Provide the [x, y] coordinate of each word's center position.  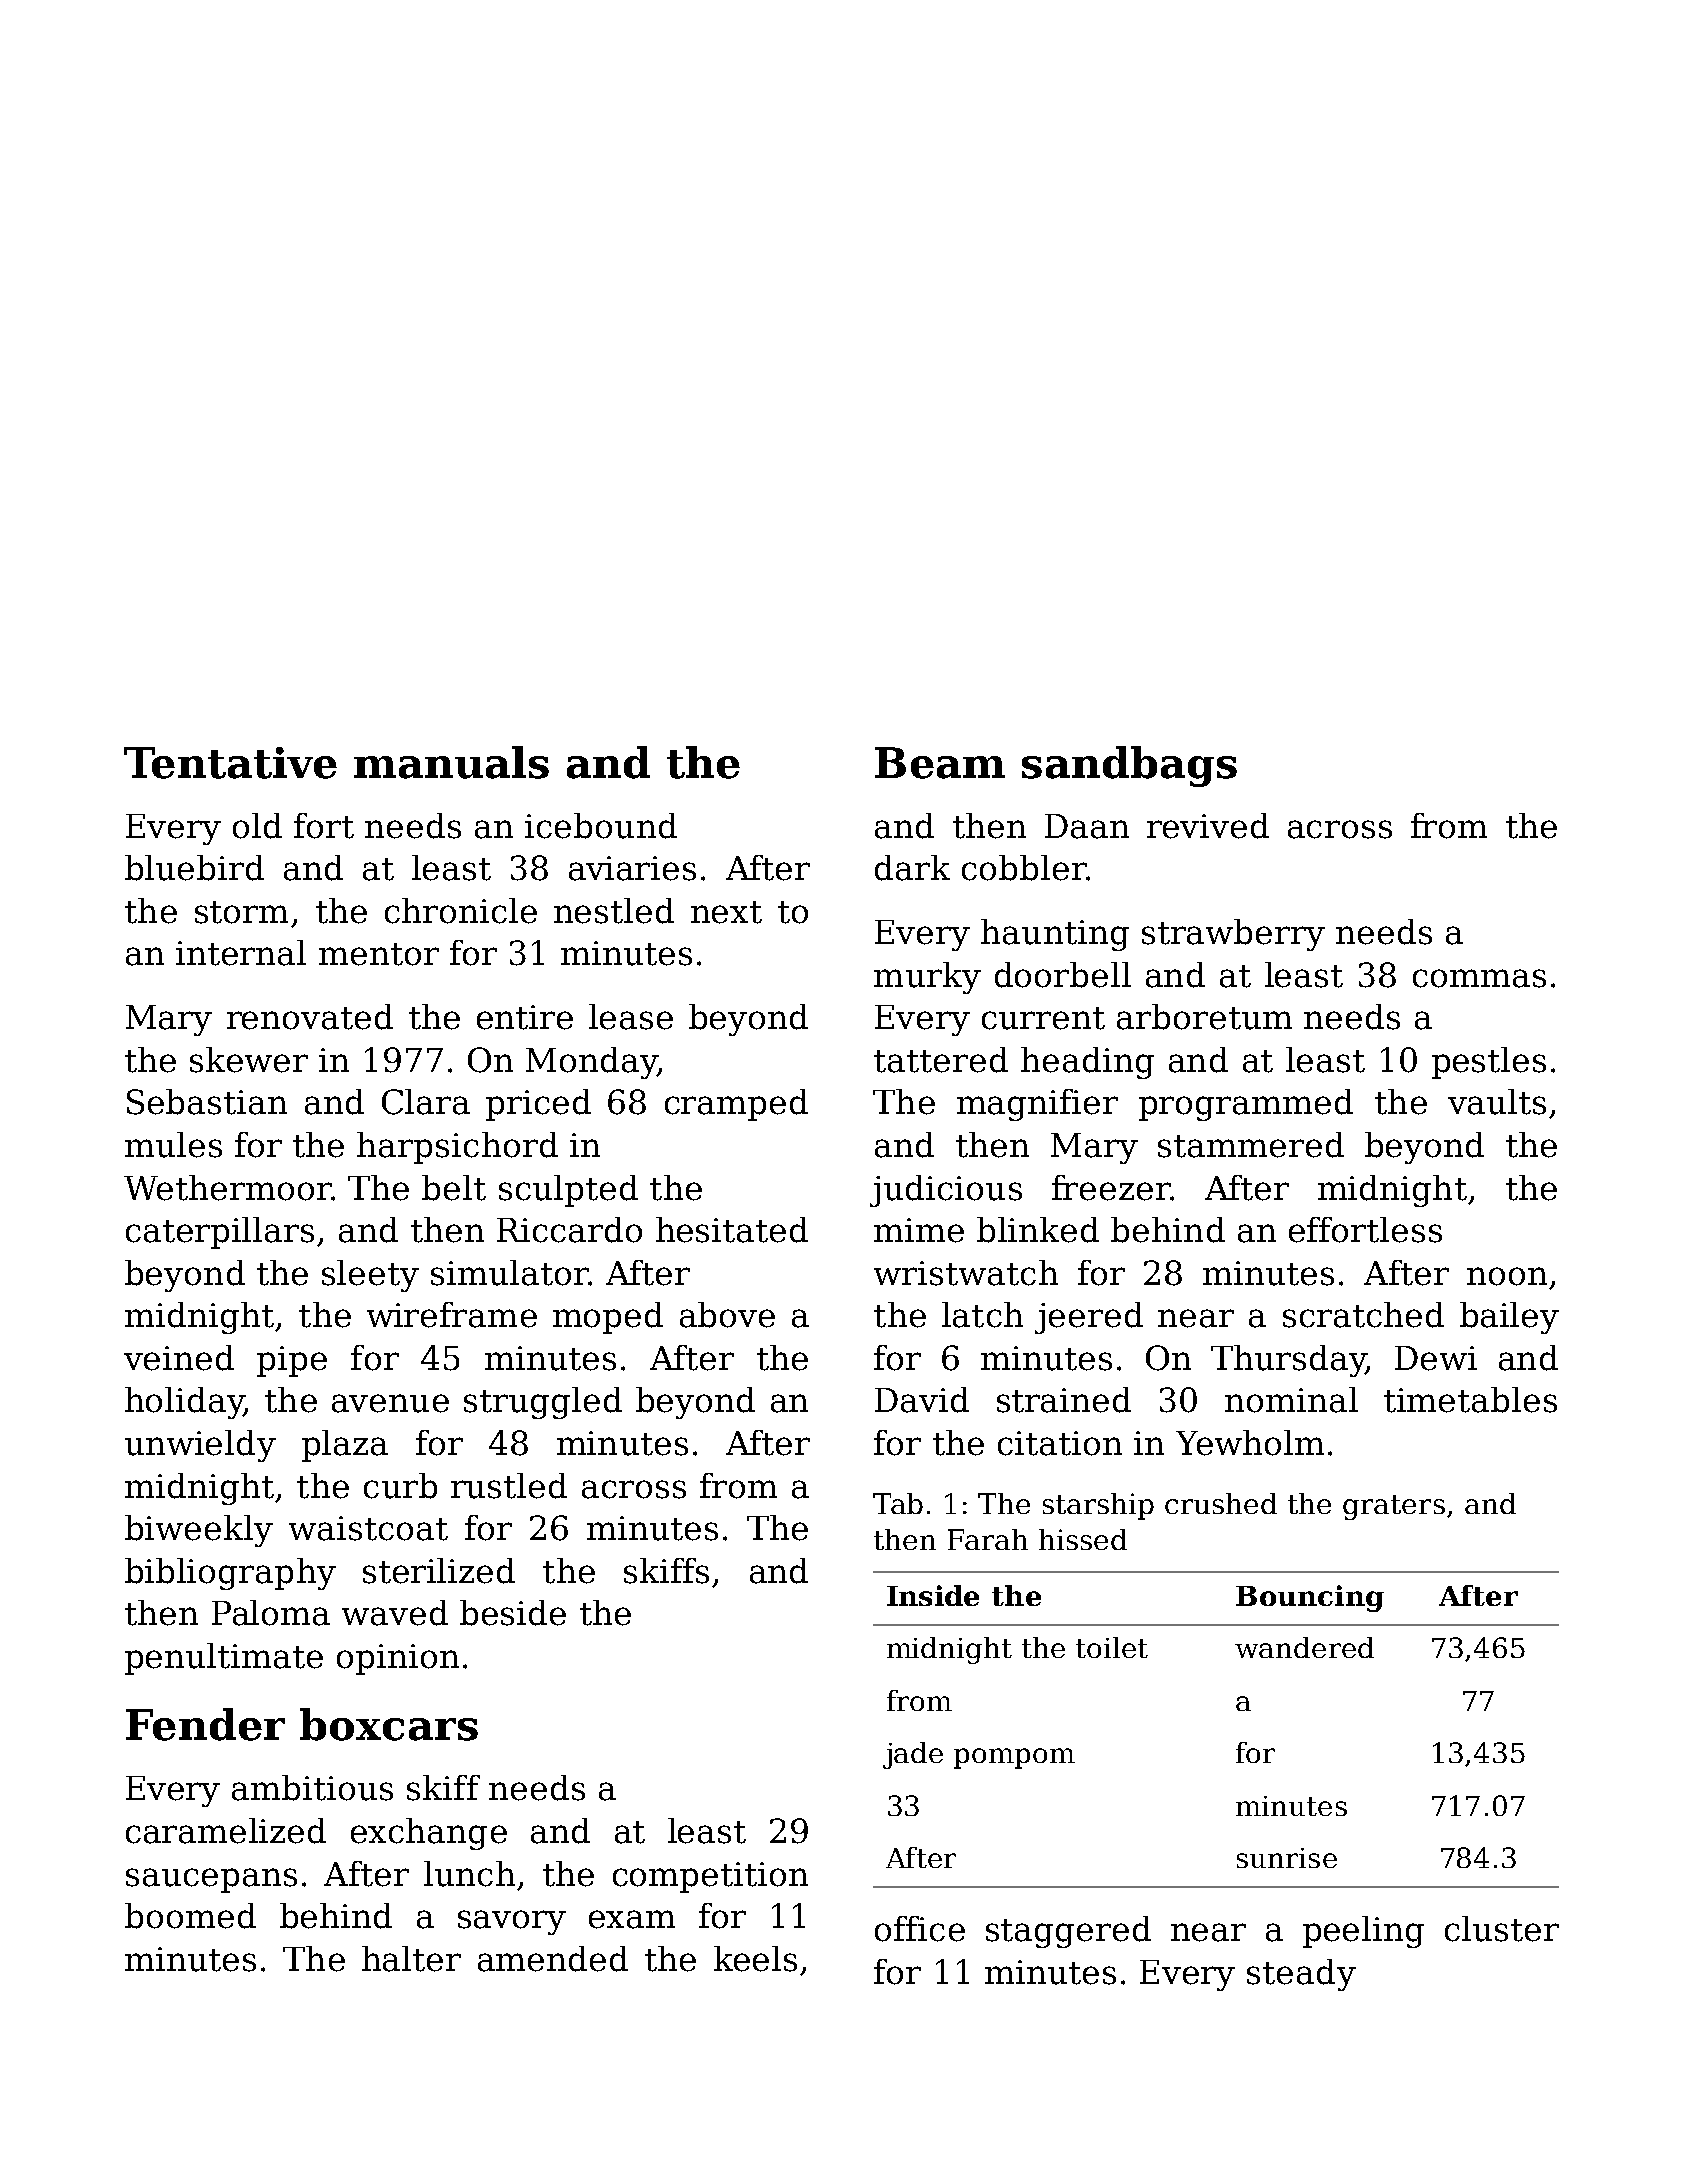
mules [173, 1145]
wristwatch [966, 1273]
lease [631, 1017]
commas [1479, 978]
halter [411, 1959]
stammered [1251, 1145]
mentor [379, 954]
